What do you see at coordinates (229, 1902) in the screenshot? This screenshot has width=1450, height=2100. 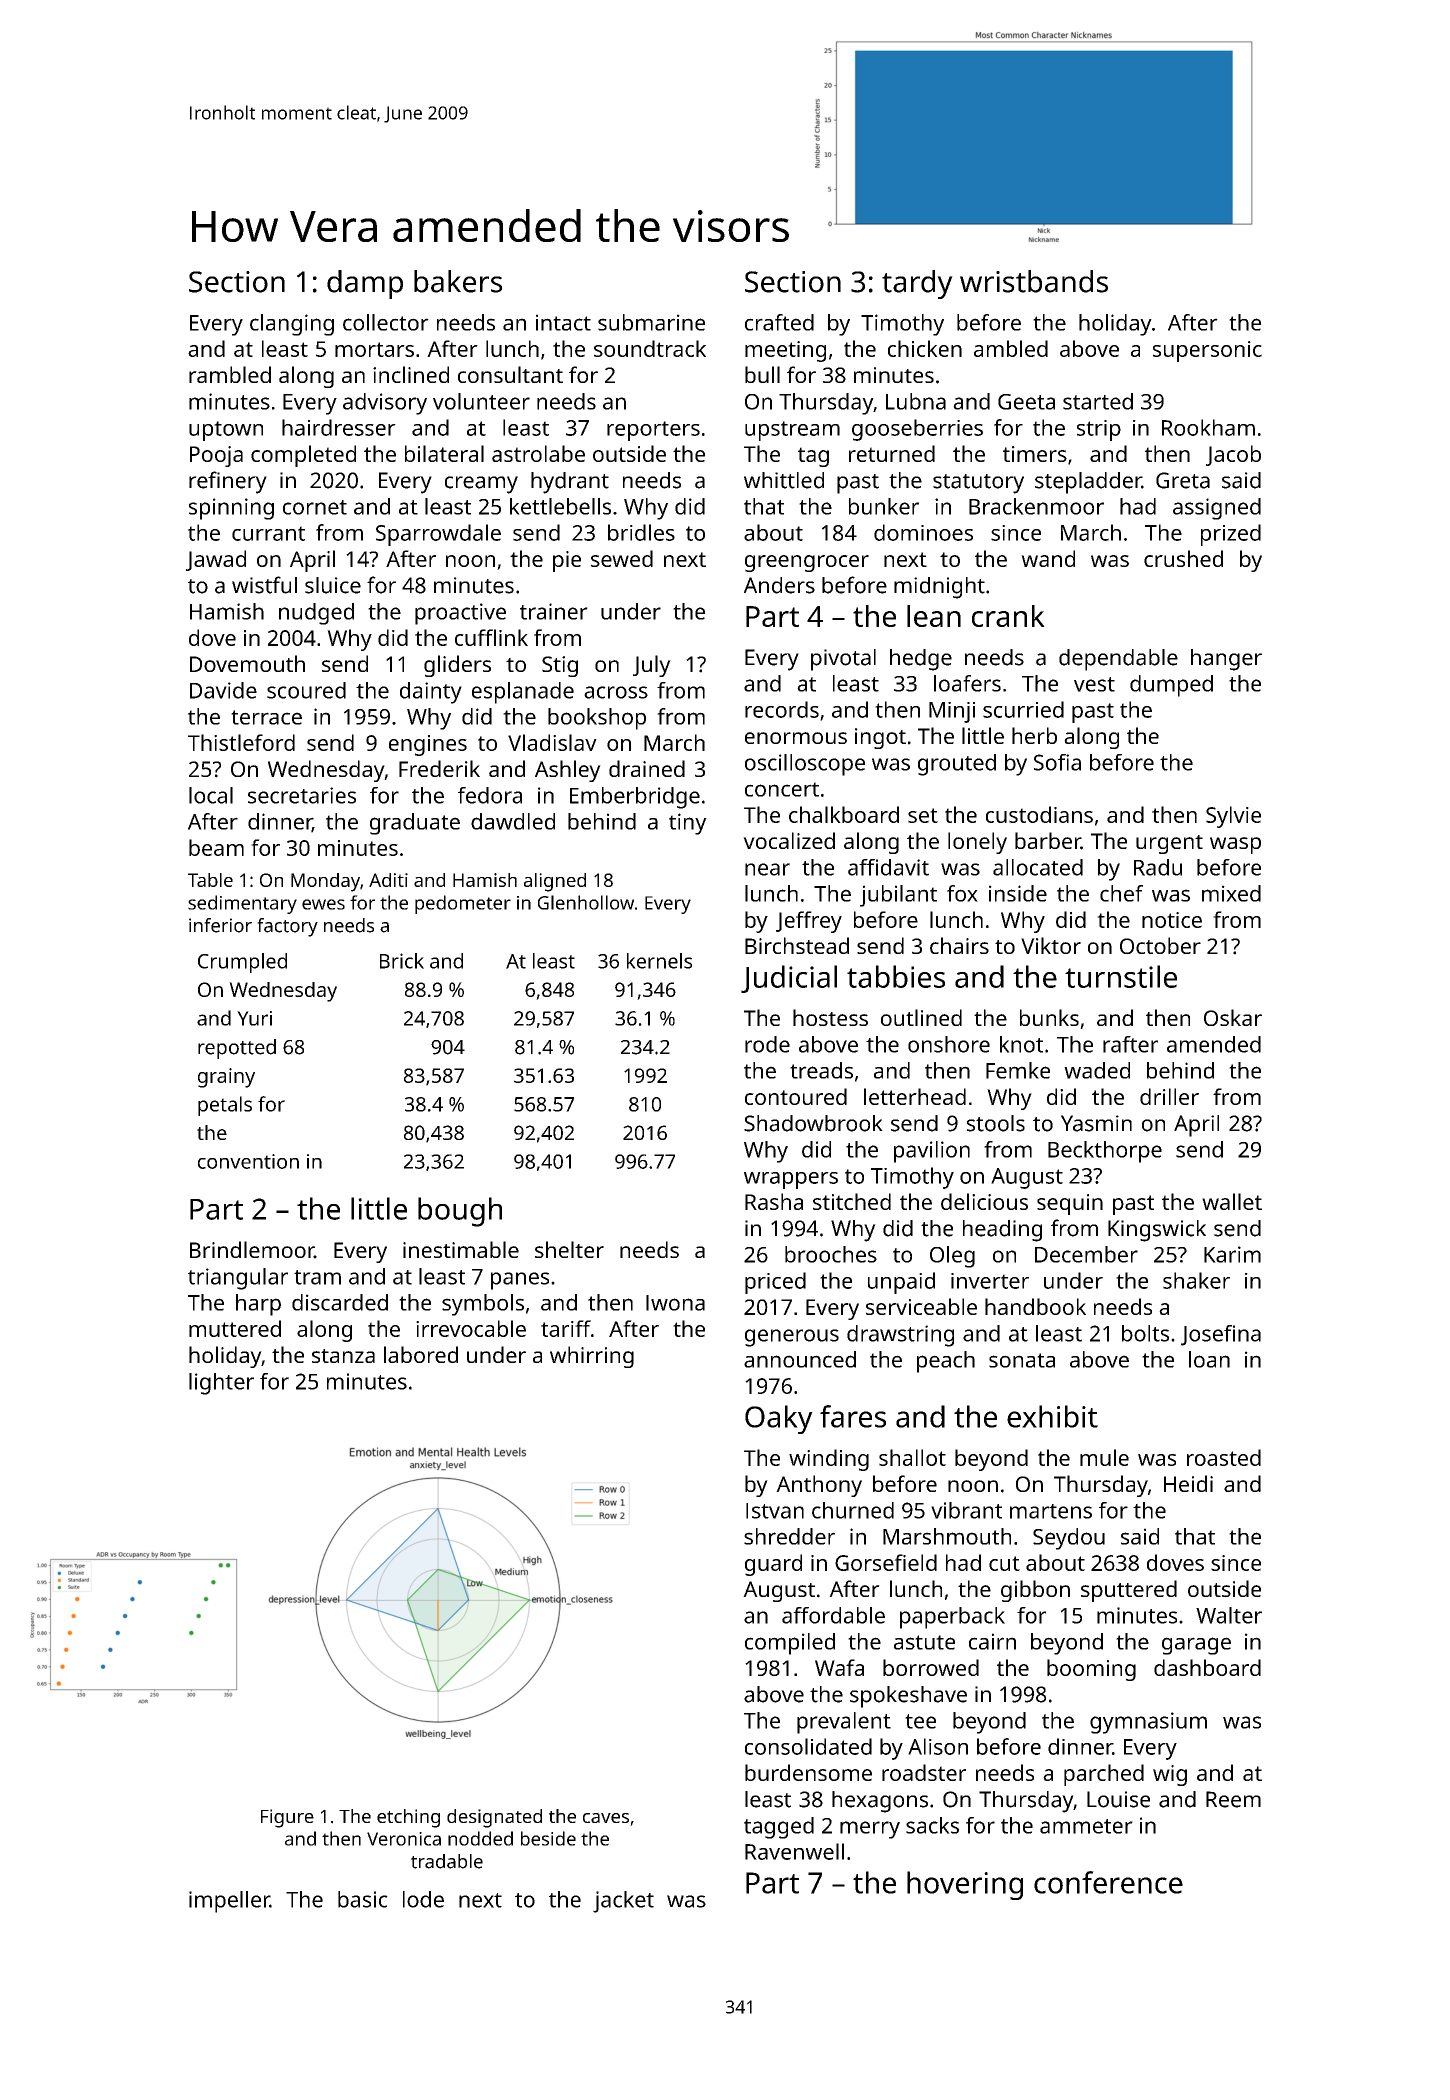 I see `impeller` at bounding box center [229, 1902].
